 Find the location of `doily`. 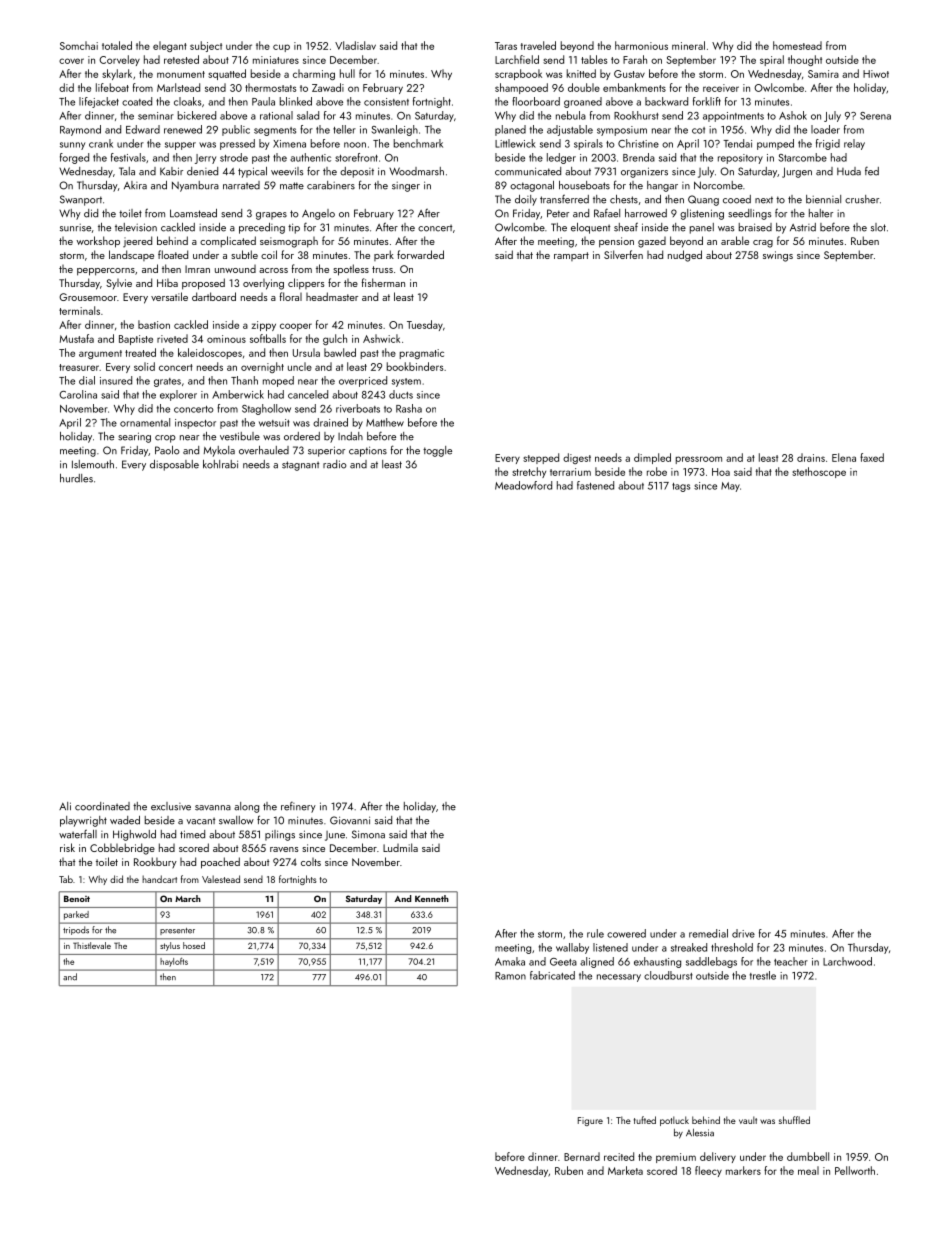

doily is located at coordinates (526, 200).
